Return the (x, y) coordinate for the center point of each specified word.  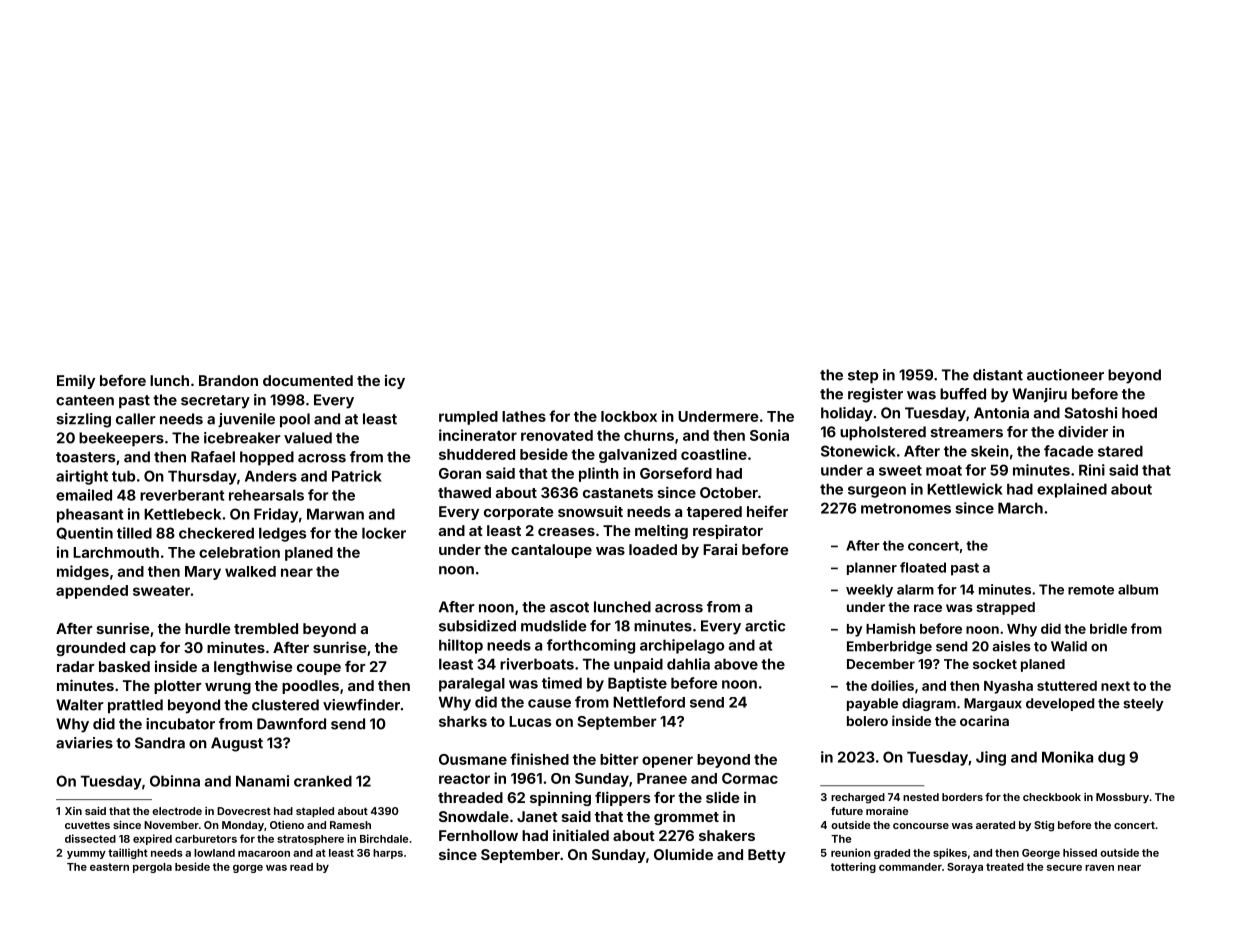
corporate (518, 513)
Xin (73, 811)
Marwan (335, 514)
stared (1120, 451)
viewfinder (361, 705)
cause (549, 703)
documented (308, 380)
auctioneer (1065, 375)
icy (395, 382)
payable (872, 704)
